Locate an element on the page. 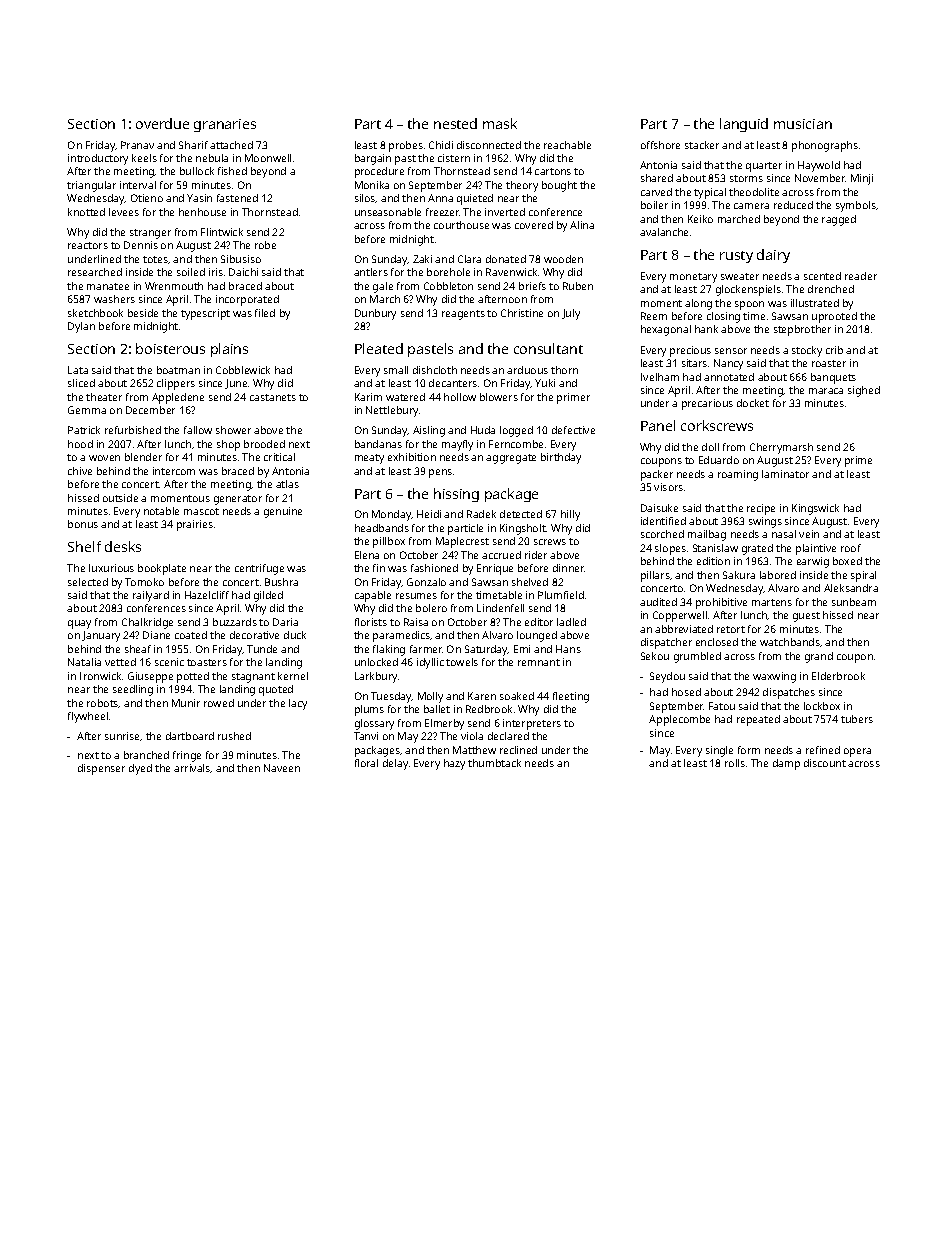  nested is located at coordinates (455, 123).
